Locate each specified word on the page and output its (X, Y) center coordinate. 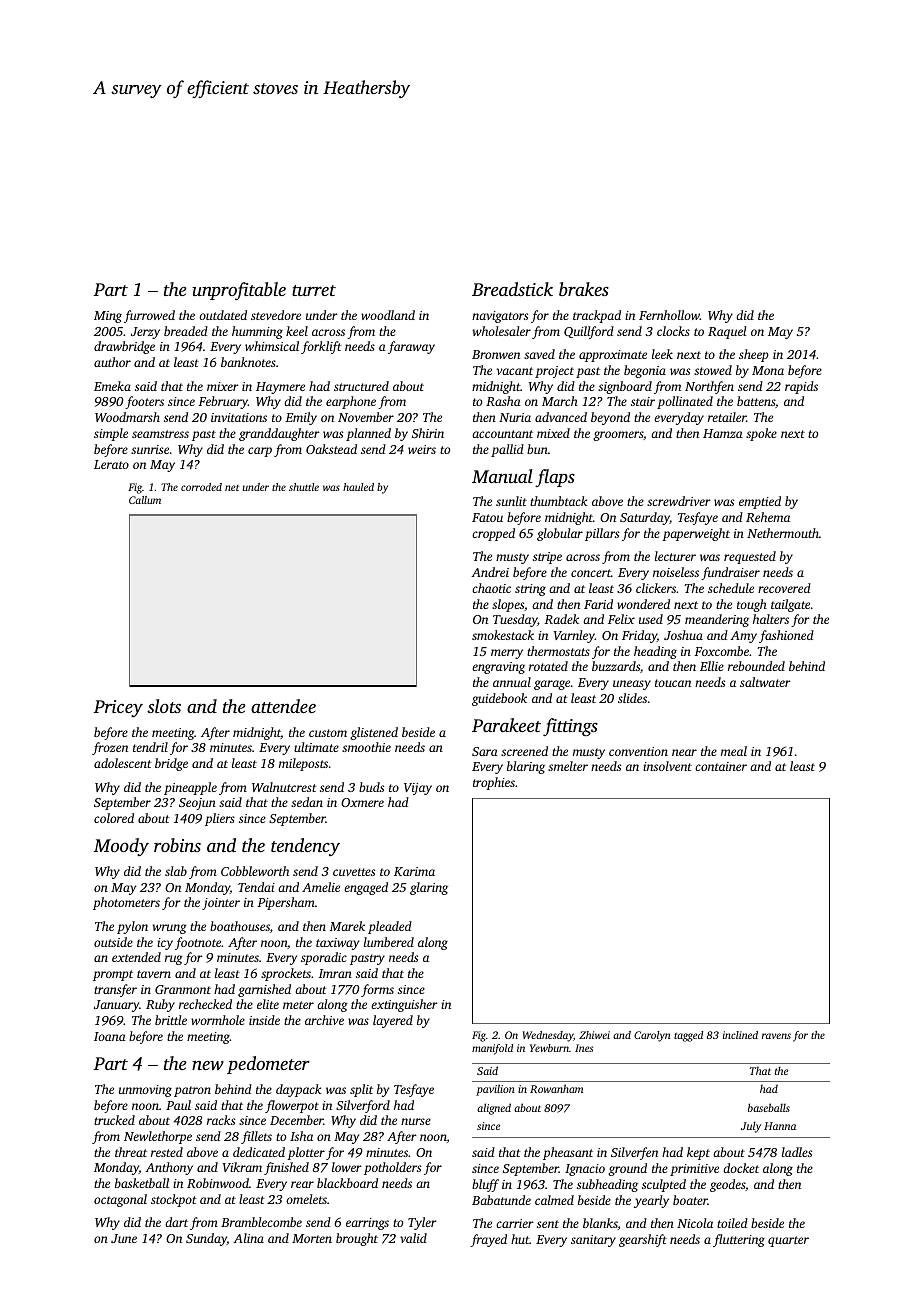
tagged (688, 1036)
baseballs (769, 1107)
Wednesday (547, 1036)
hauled (358, 487)
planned (368, 434)
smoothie (366, 747)
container (721, 766)
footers (144, 402)
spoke (761, 434)
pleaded (390, 927)
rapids (801, 387)
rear (302, 1184)
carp (260, 452)
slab (176, 871)
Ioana (110, 1036)
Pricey (118, 708)
